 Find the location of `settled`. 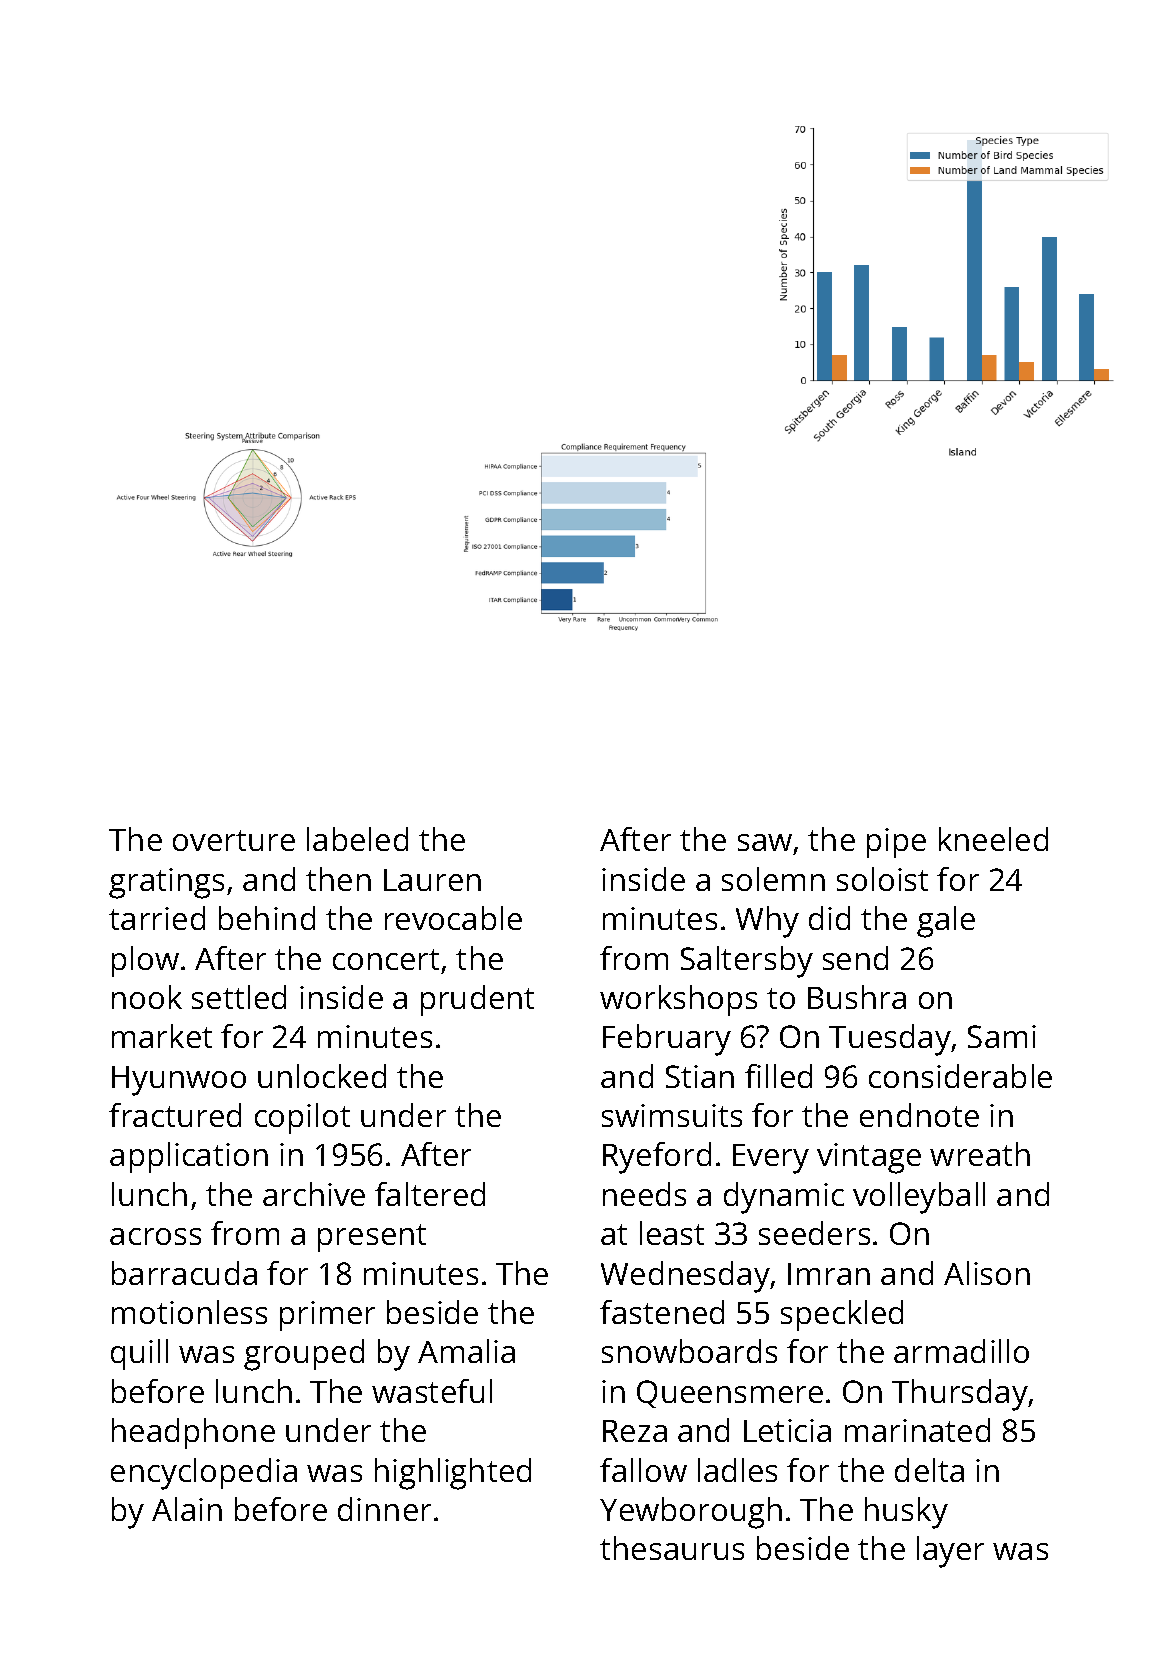

settled is located at coordinates (239, 997).
